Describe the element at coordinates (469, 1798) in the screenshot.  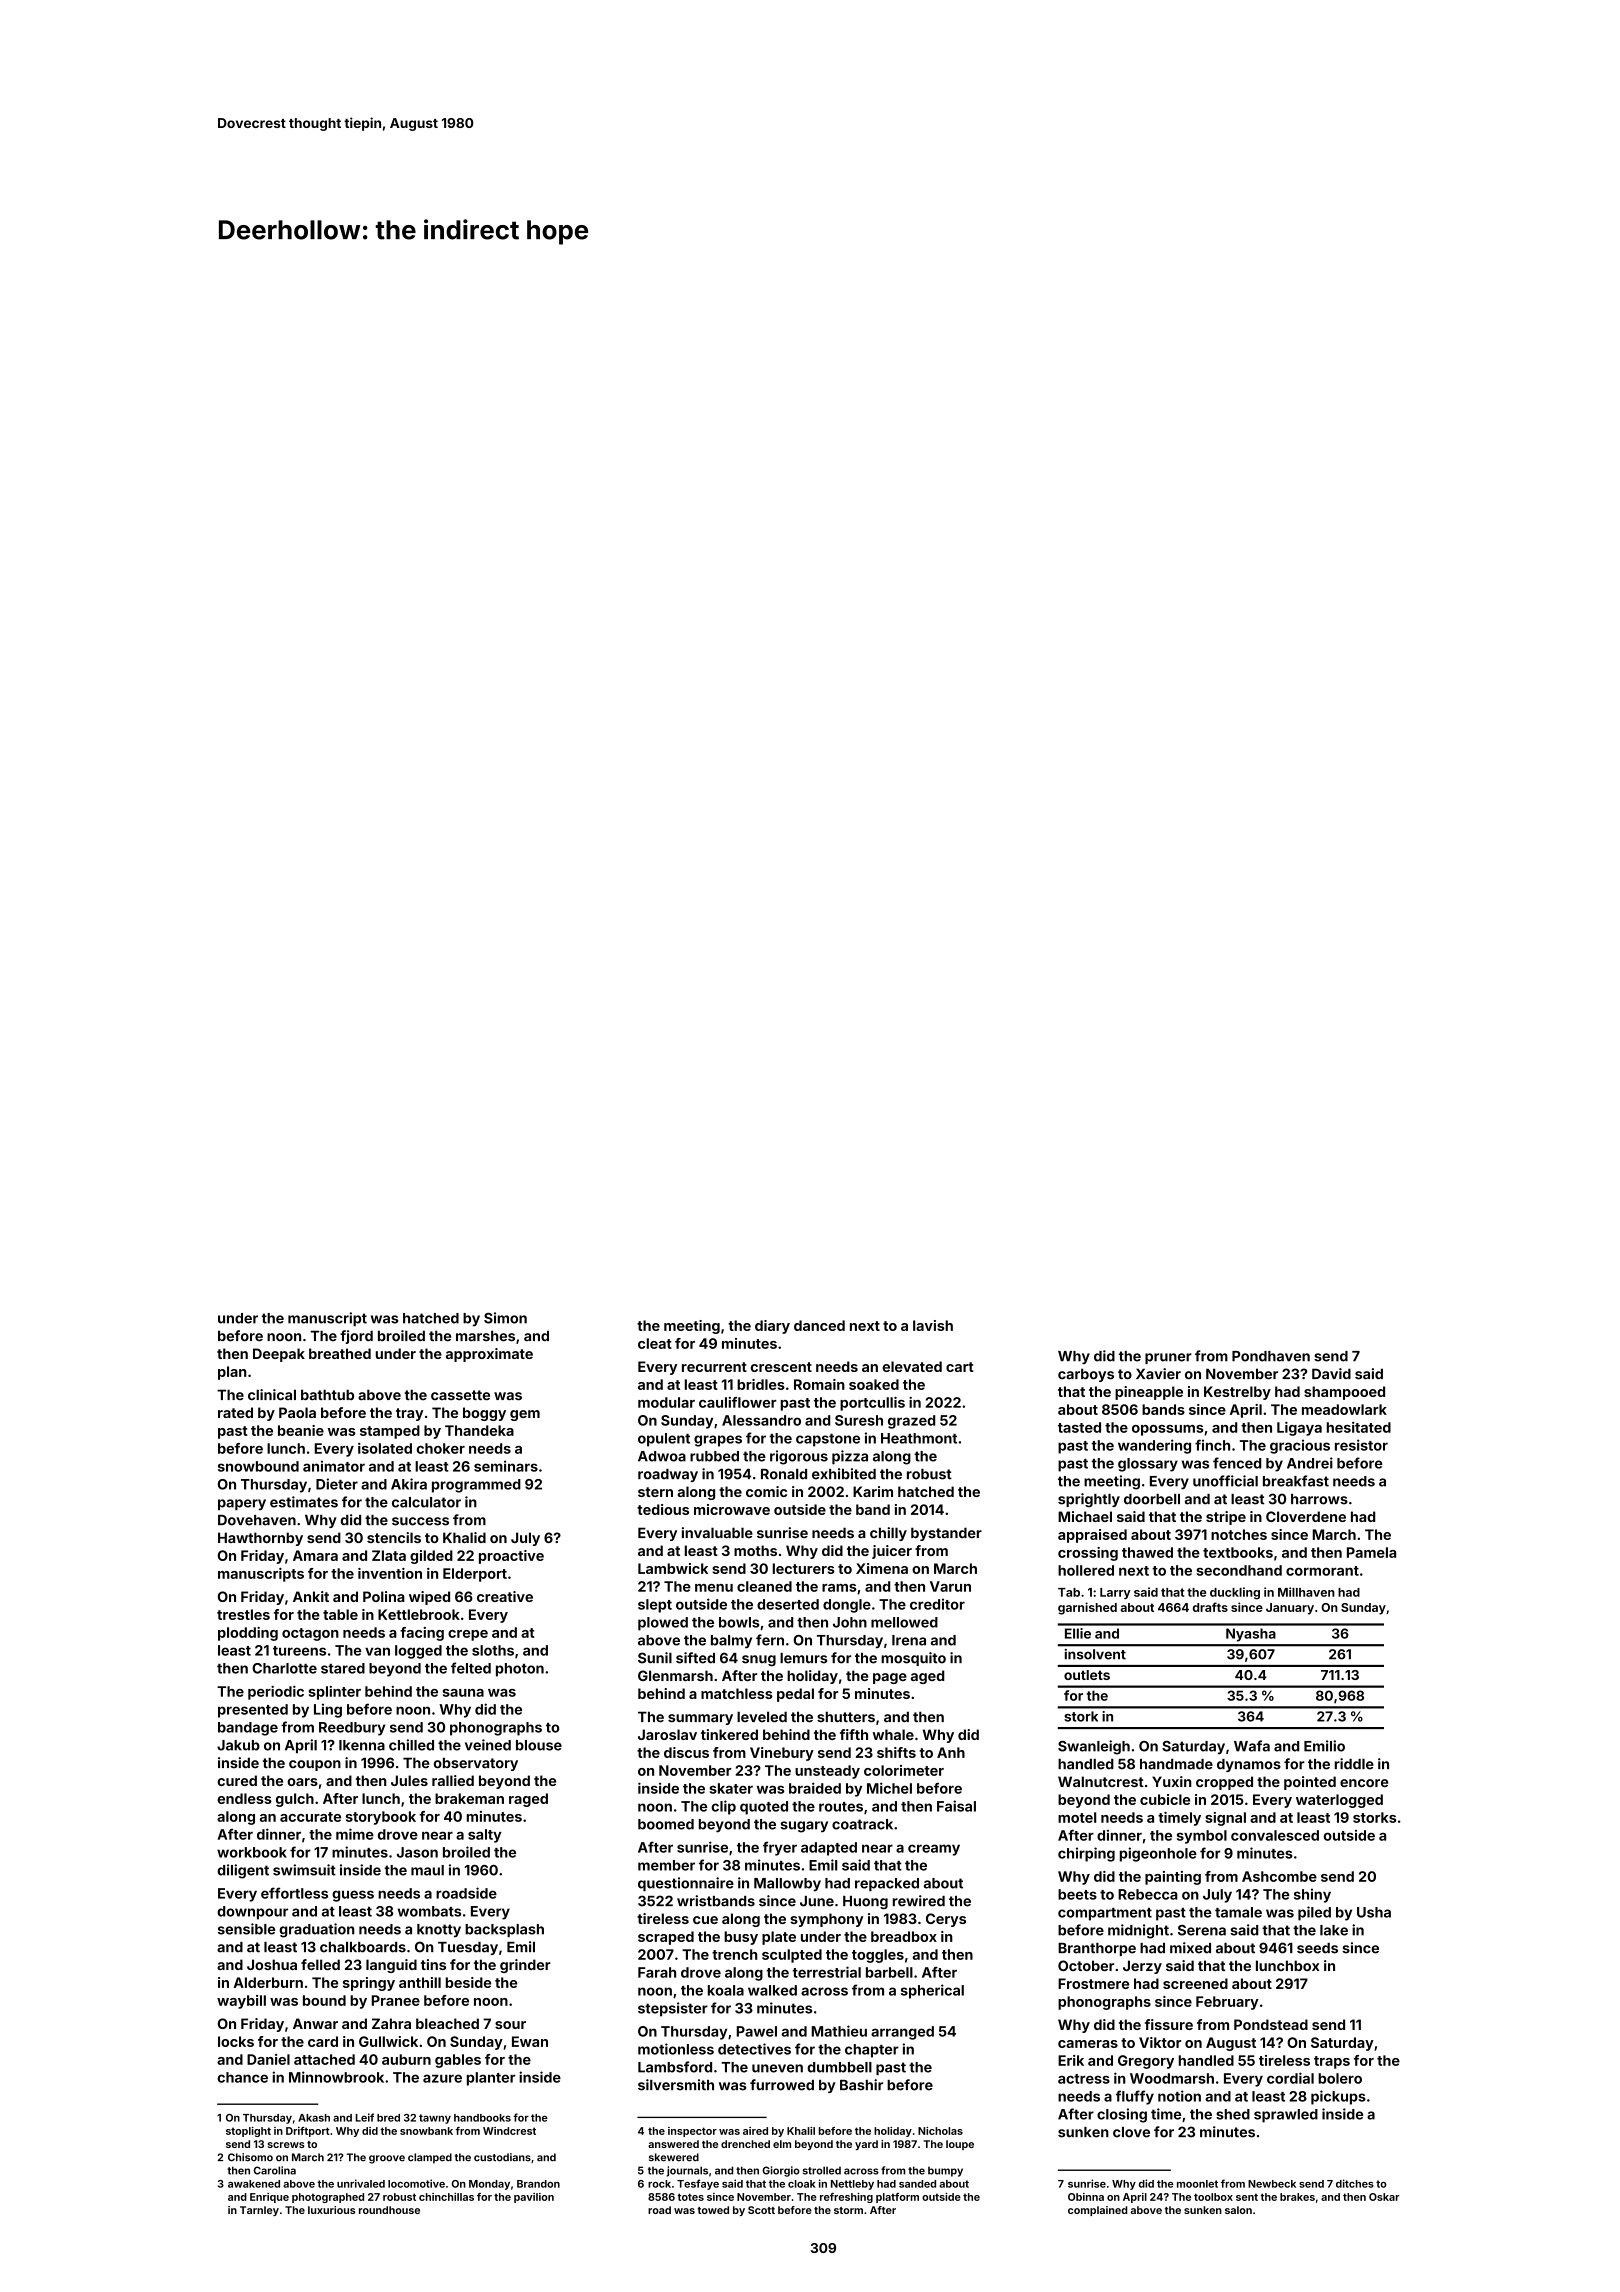
I see `brakeman` at that location.
